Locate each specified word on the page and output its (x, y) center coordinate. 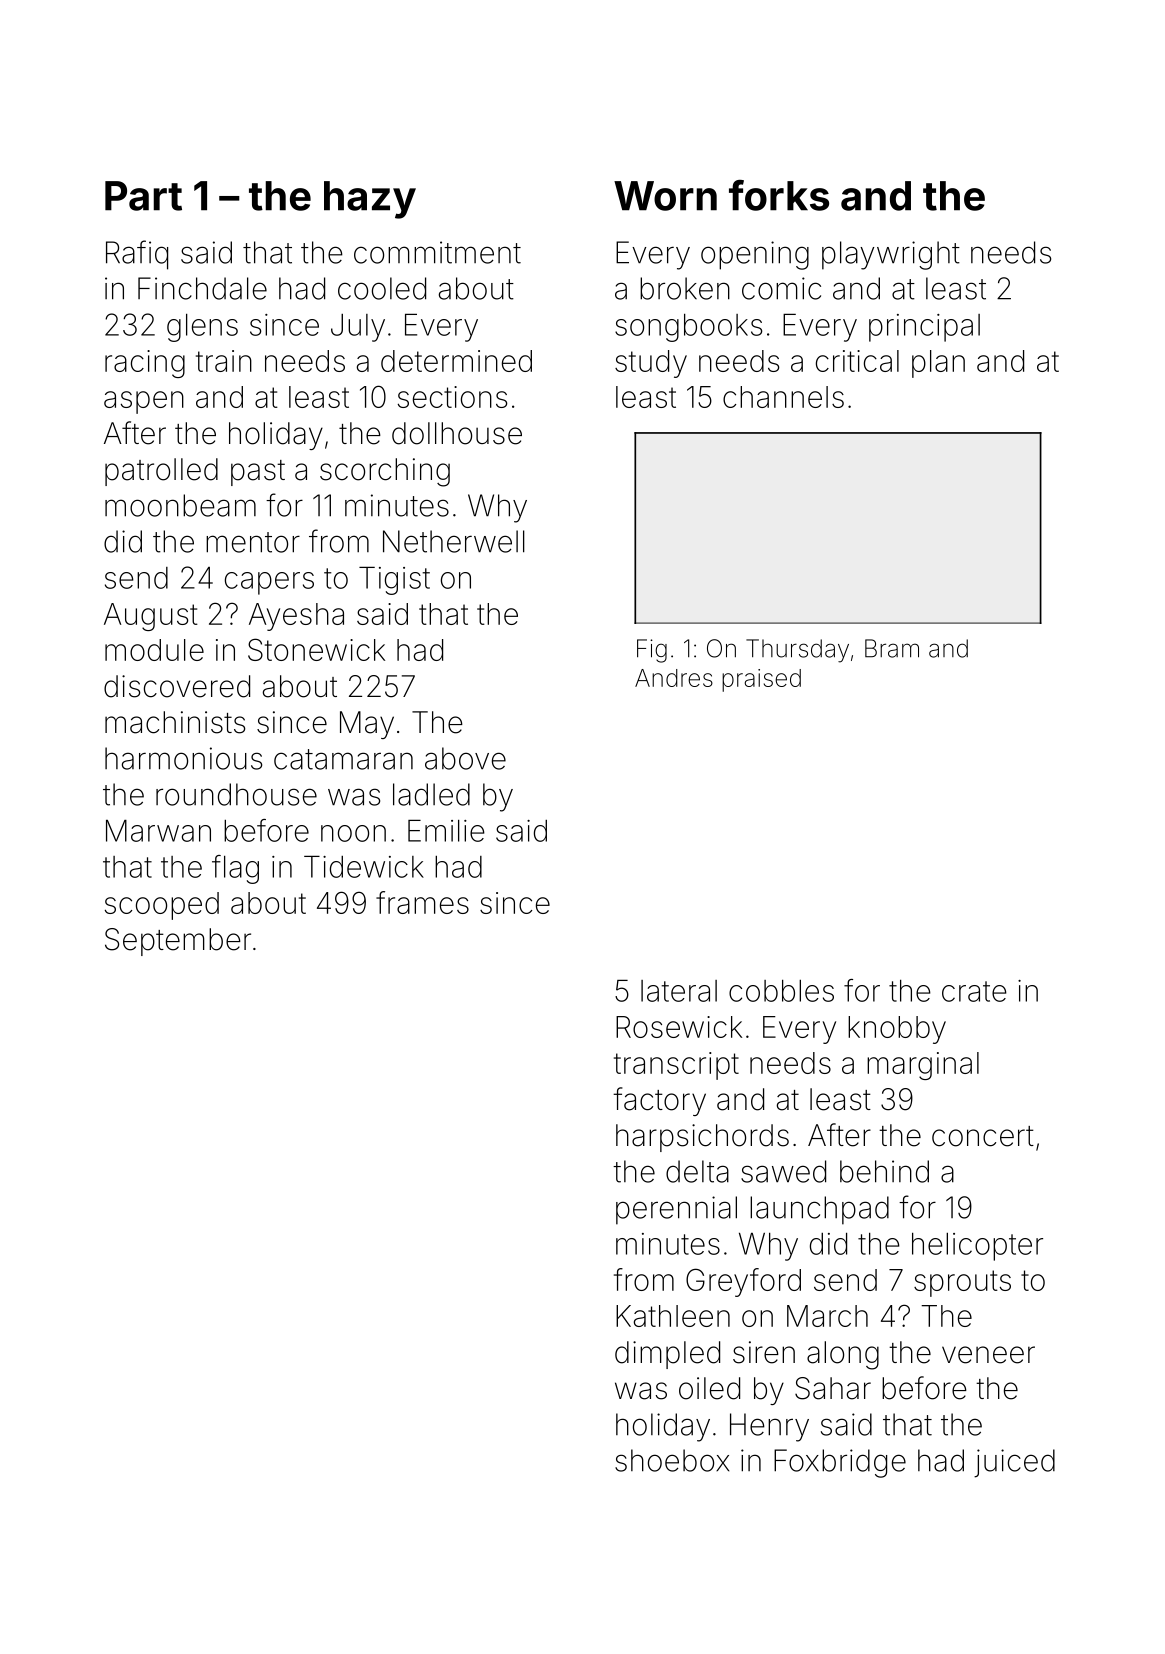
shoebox (672, 1460)
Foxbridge (840, 1463)
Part (143, 196)
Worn (665, 196)
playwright (891, 255)
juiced (1014, 1463)
